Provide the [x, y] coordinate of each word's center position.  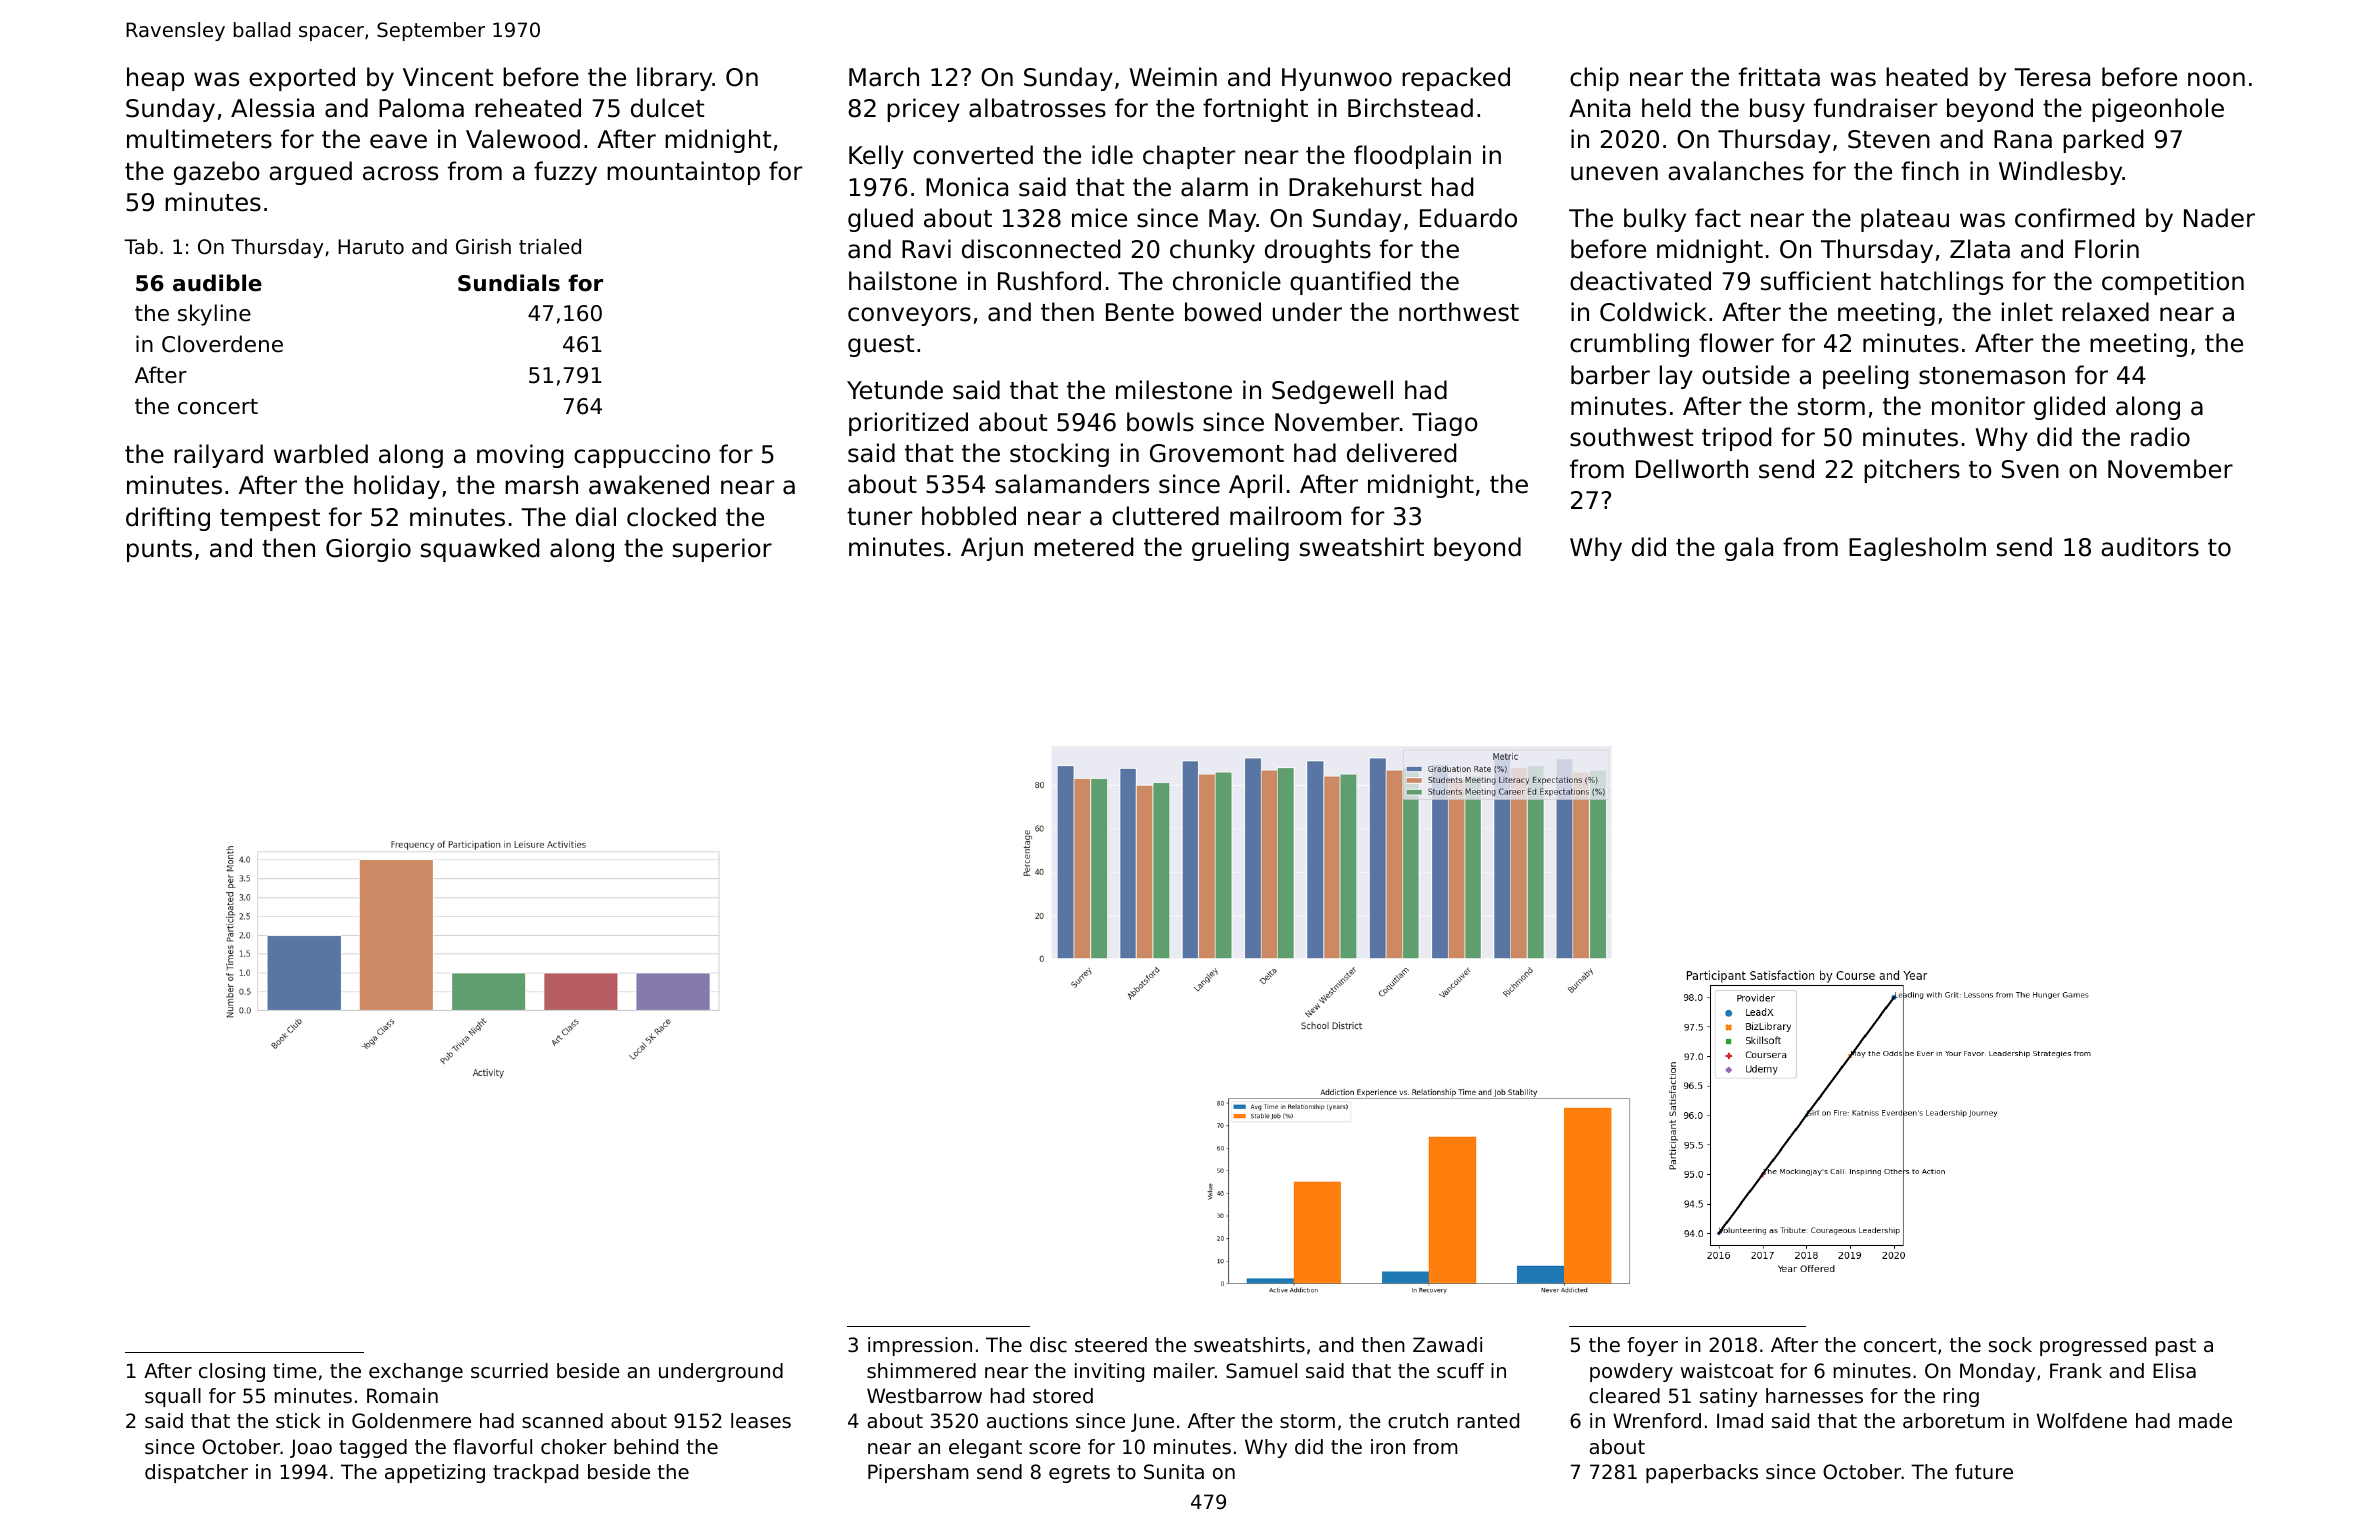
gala [1749, 549]
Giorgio [368, 550]
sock [2010, 1345]
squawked [480, 550]
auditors [2150, 547]
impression [920, 1346]
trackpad [535, 1473]
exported [302, 79]
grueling [1240, 549]
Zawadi [1447, 1345]
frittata [1779, 77]
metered [1083, 547]
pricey [923, 110]
